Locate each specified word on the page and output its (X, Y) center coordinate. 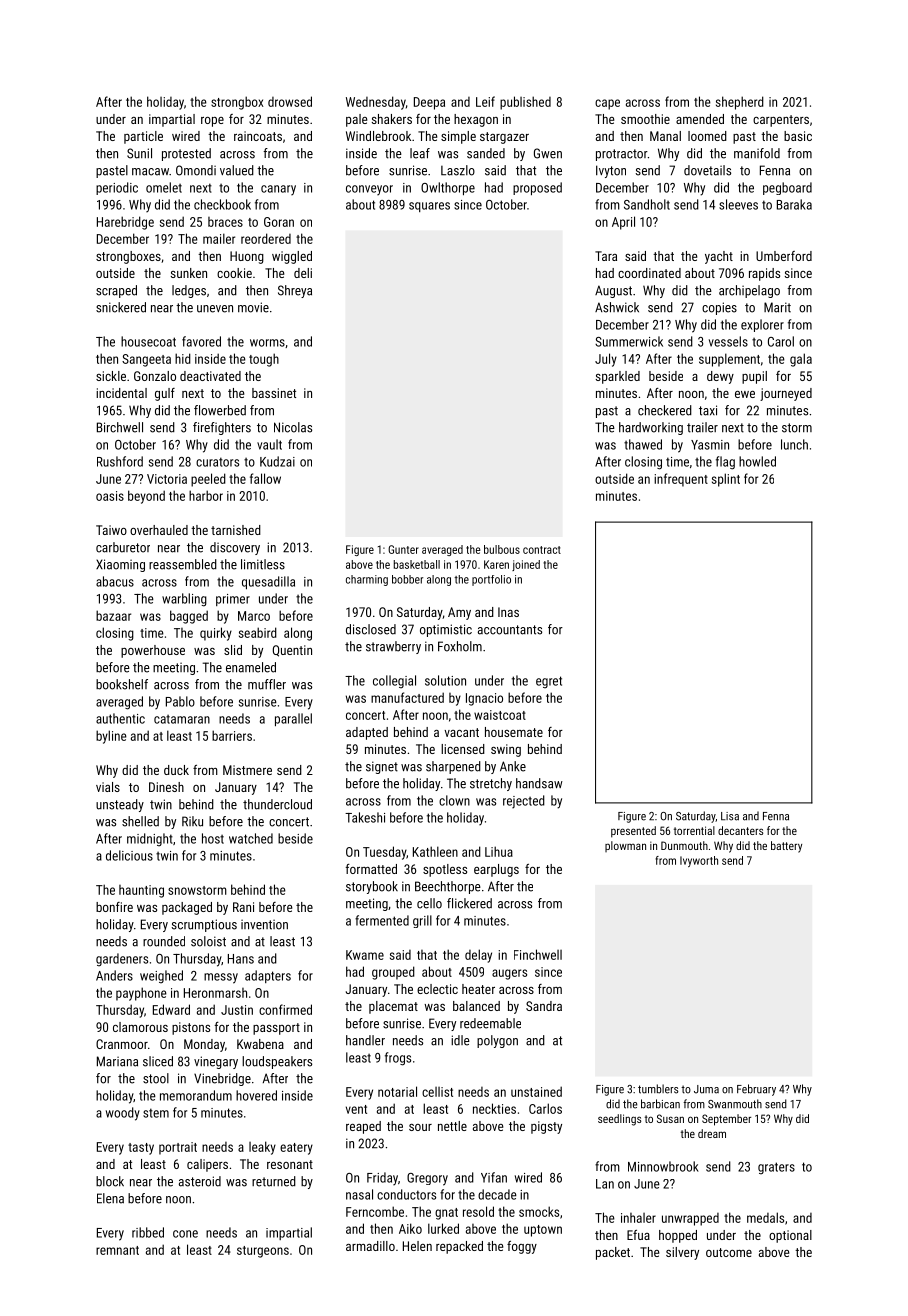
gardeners (122, 960)
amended (700, 119)
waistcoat (500, 715)
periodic (117, 188)
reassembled (183, 564)
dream (712, 1133)
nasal (359, 1194)
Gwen (548, 153)
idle (460, 1040)
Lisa (730, 816)
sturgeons (263, 1252)
